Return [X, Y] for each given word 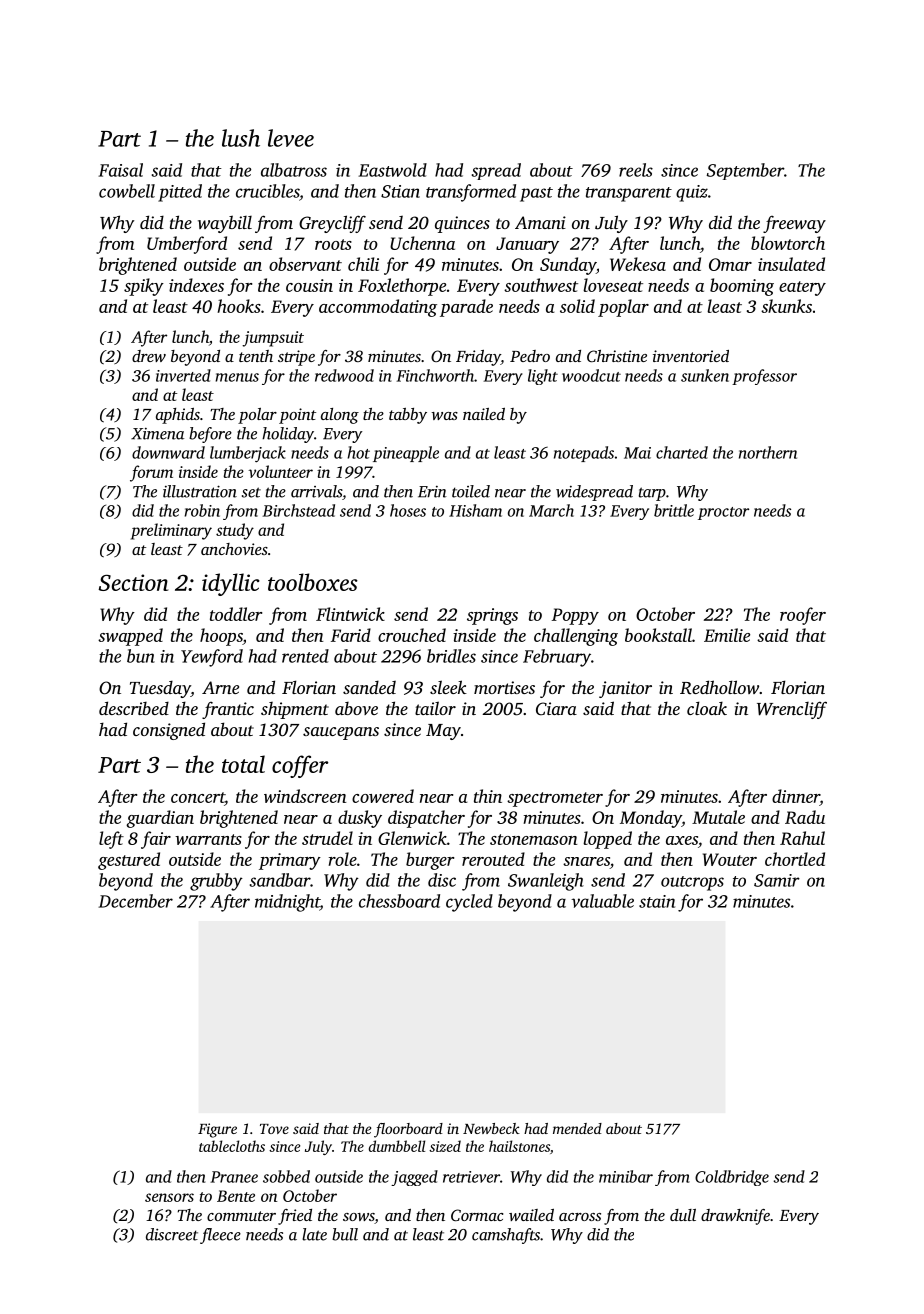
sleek [448, 687]
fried [295, 1217]
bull [345, 1234]
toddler [236, 614]
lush [241, 138]
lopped [607, 840]
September [745, 171]
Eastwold [392, 170]
